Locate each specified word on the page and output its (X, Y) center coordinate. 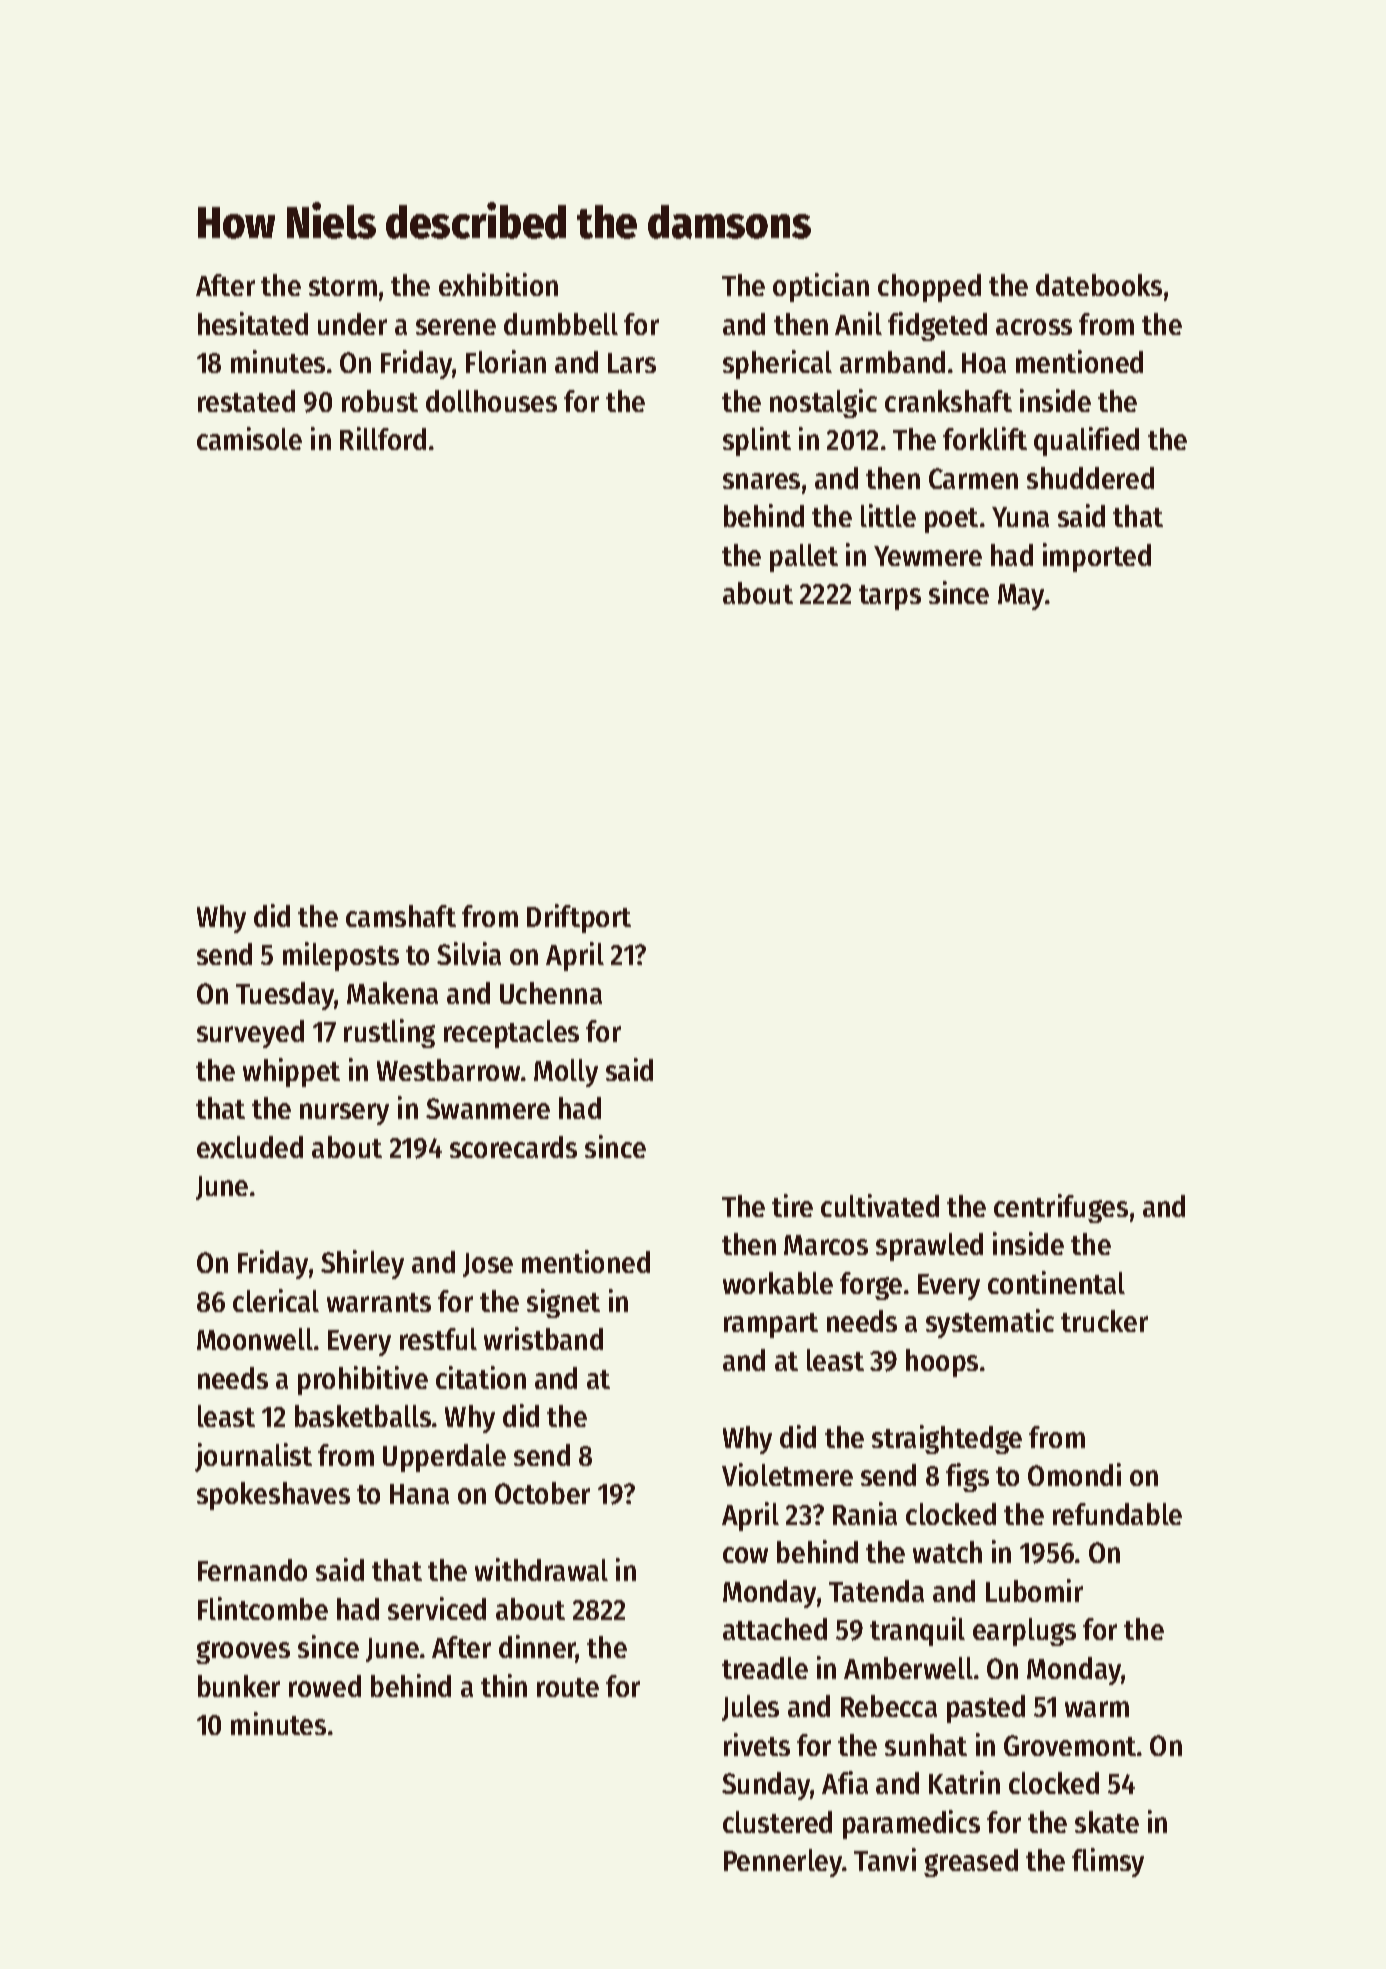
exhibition (498, 284)
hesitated (253, 323)
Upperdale (444, 1458)
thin (504, 1685)
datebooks (1099, 285)
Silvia (469, 953)
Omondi (1074, 1474)
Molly (566, 1073)
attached (775, 1629)
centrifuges (1061, 1208)
